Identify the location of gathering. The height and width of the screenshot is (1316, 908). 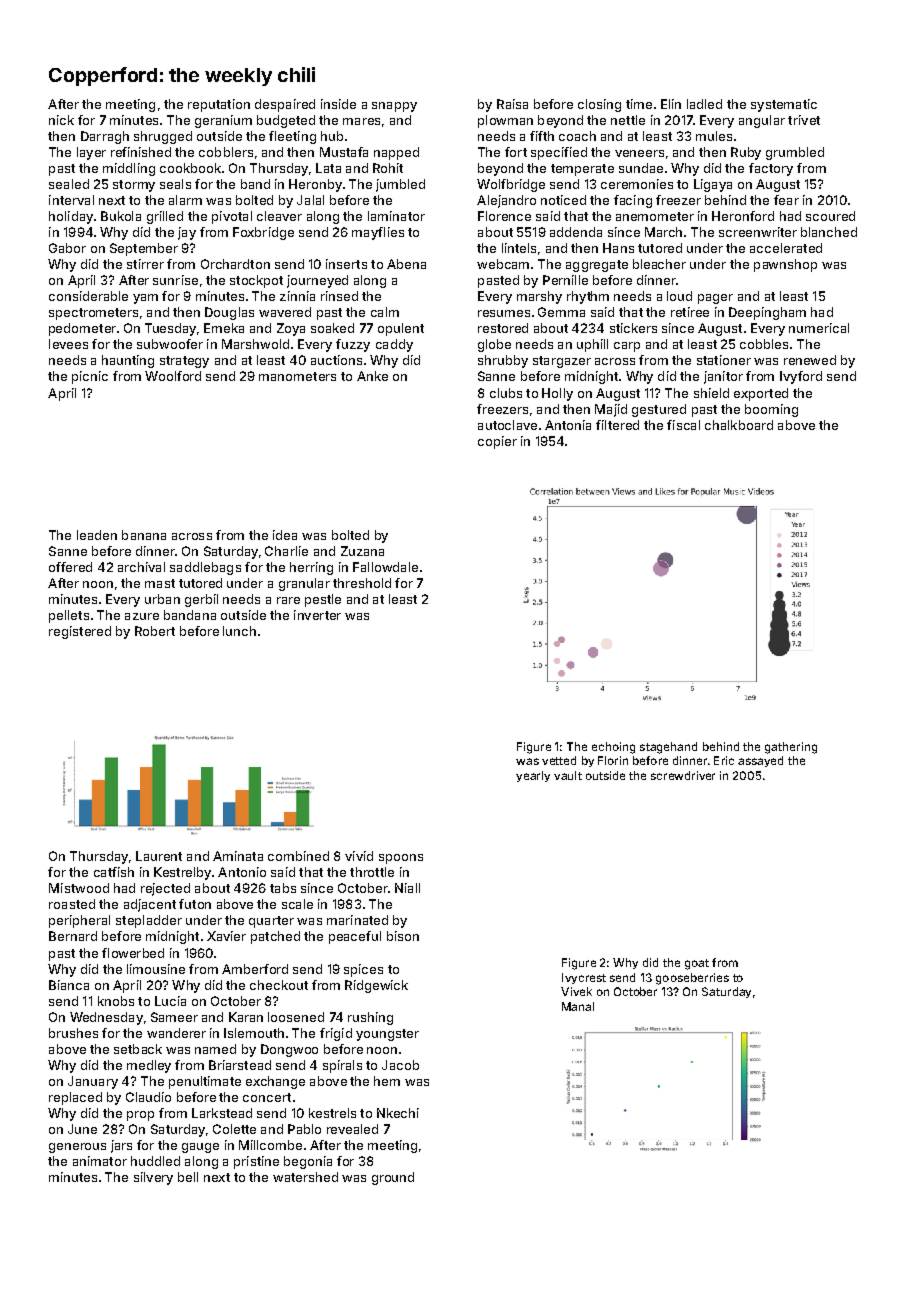
(791, 748).
